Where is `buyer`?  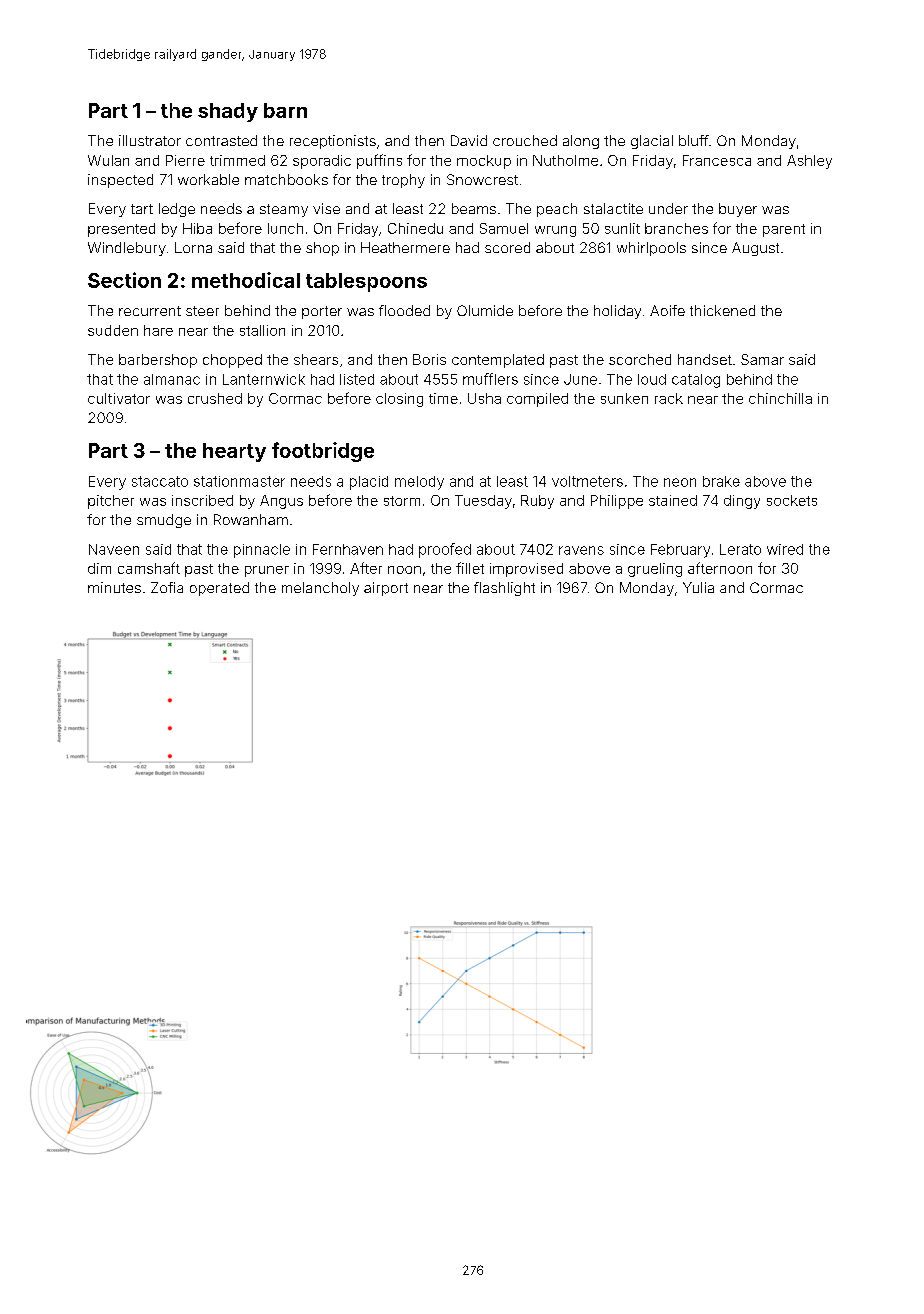 buyer is located at coordinates (738, 210).
